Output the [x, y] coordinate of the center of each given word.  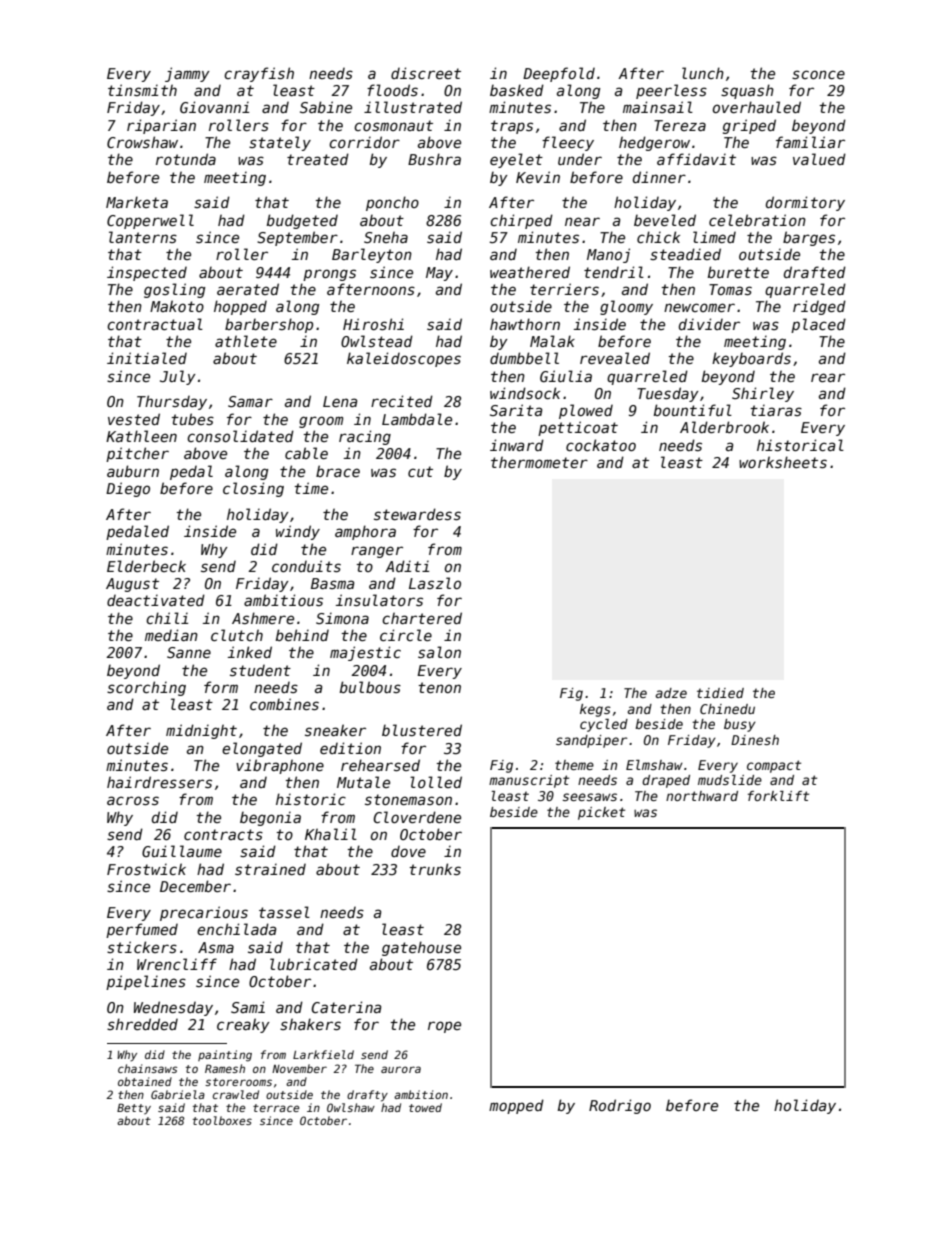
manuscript [529, 781]
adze [671, 693]
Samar [250, 401]
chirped [521, 221]
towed [425, 1107]
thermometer [539, 462]
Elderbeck [146, 566]
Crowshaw [142, 142]
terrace [276, 1108]
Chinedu [727, 709]
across [133, 800]
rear [828, 377]
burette [738, 272]
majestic [365, 653]
